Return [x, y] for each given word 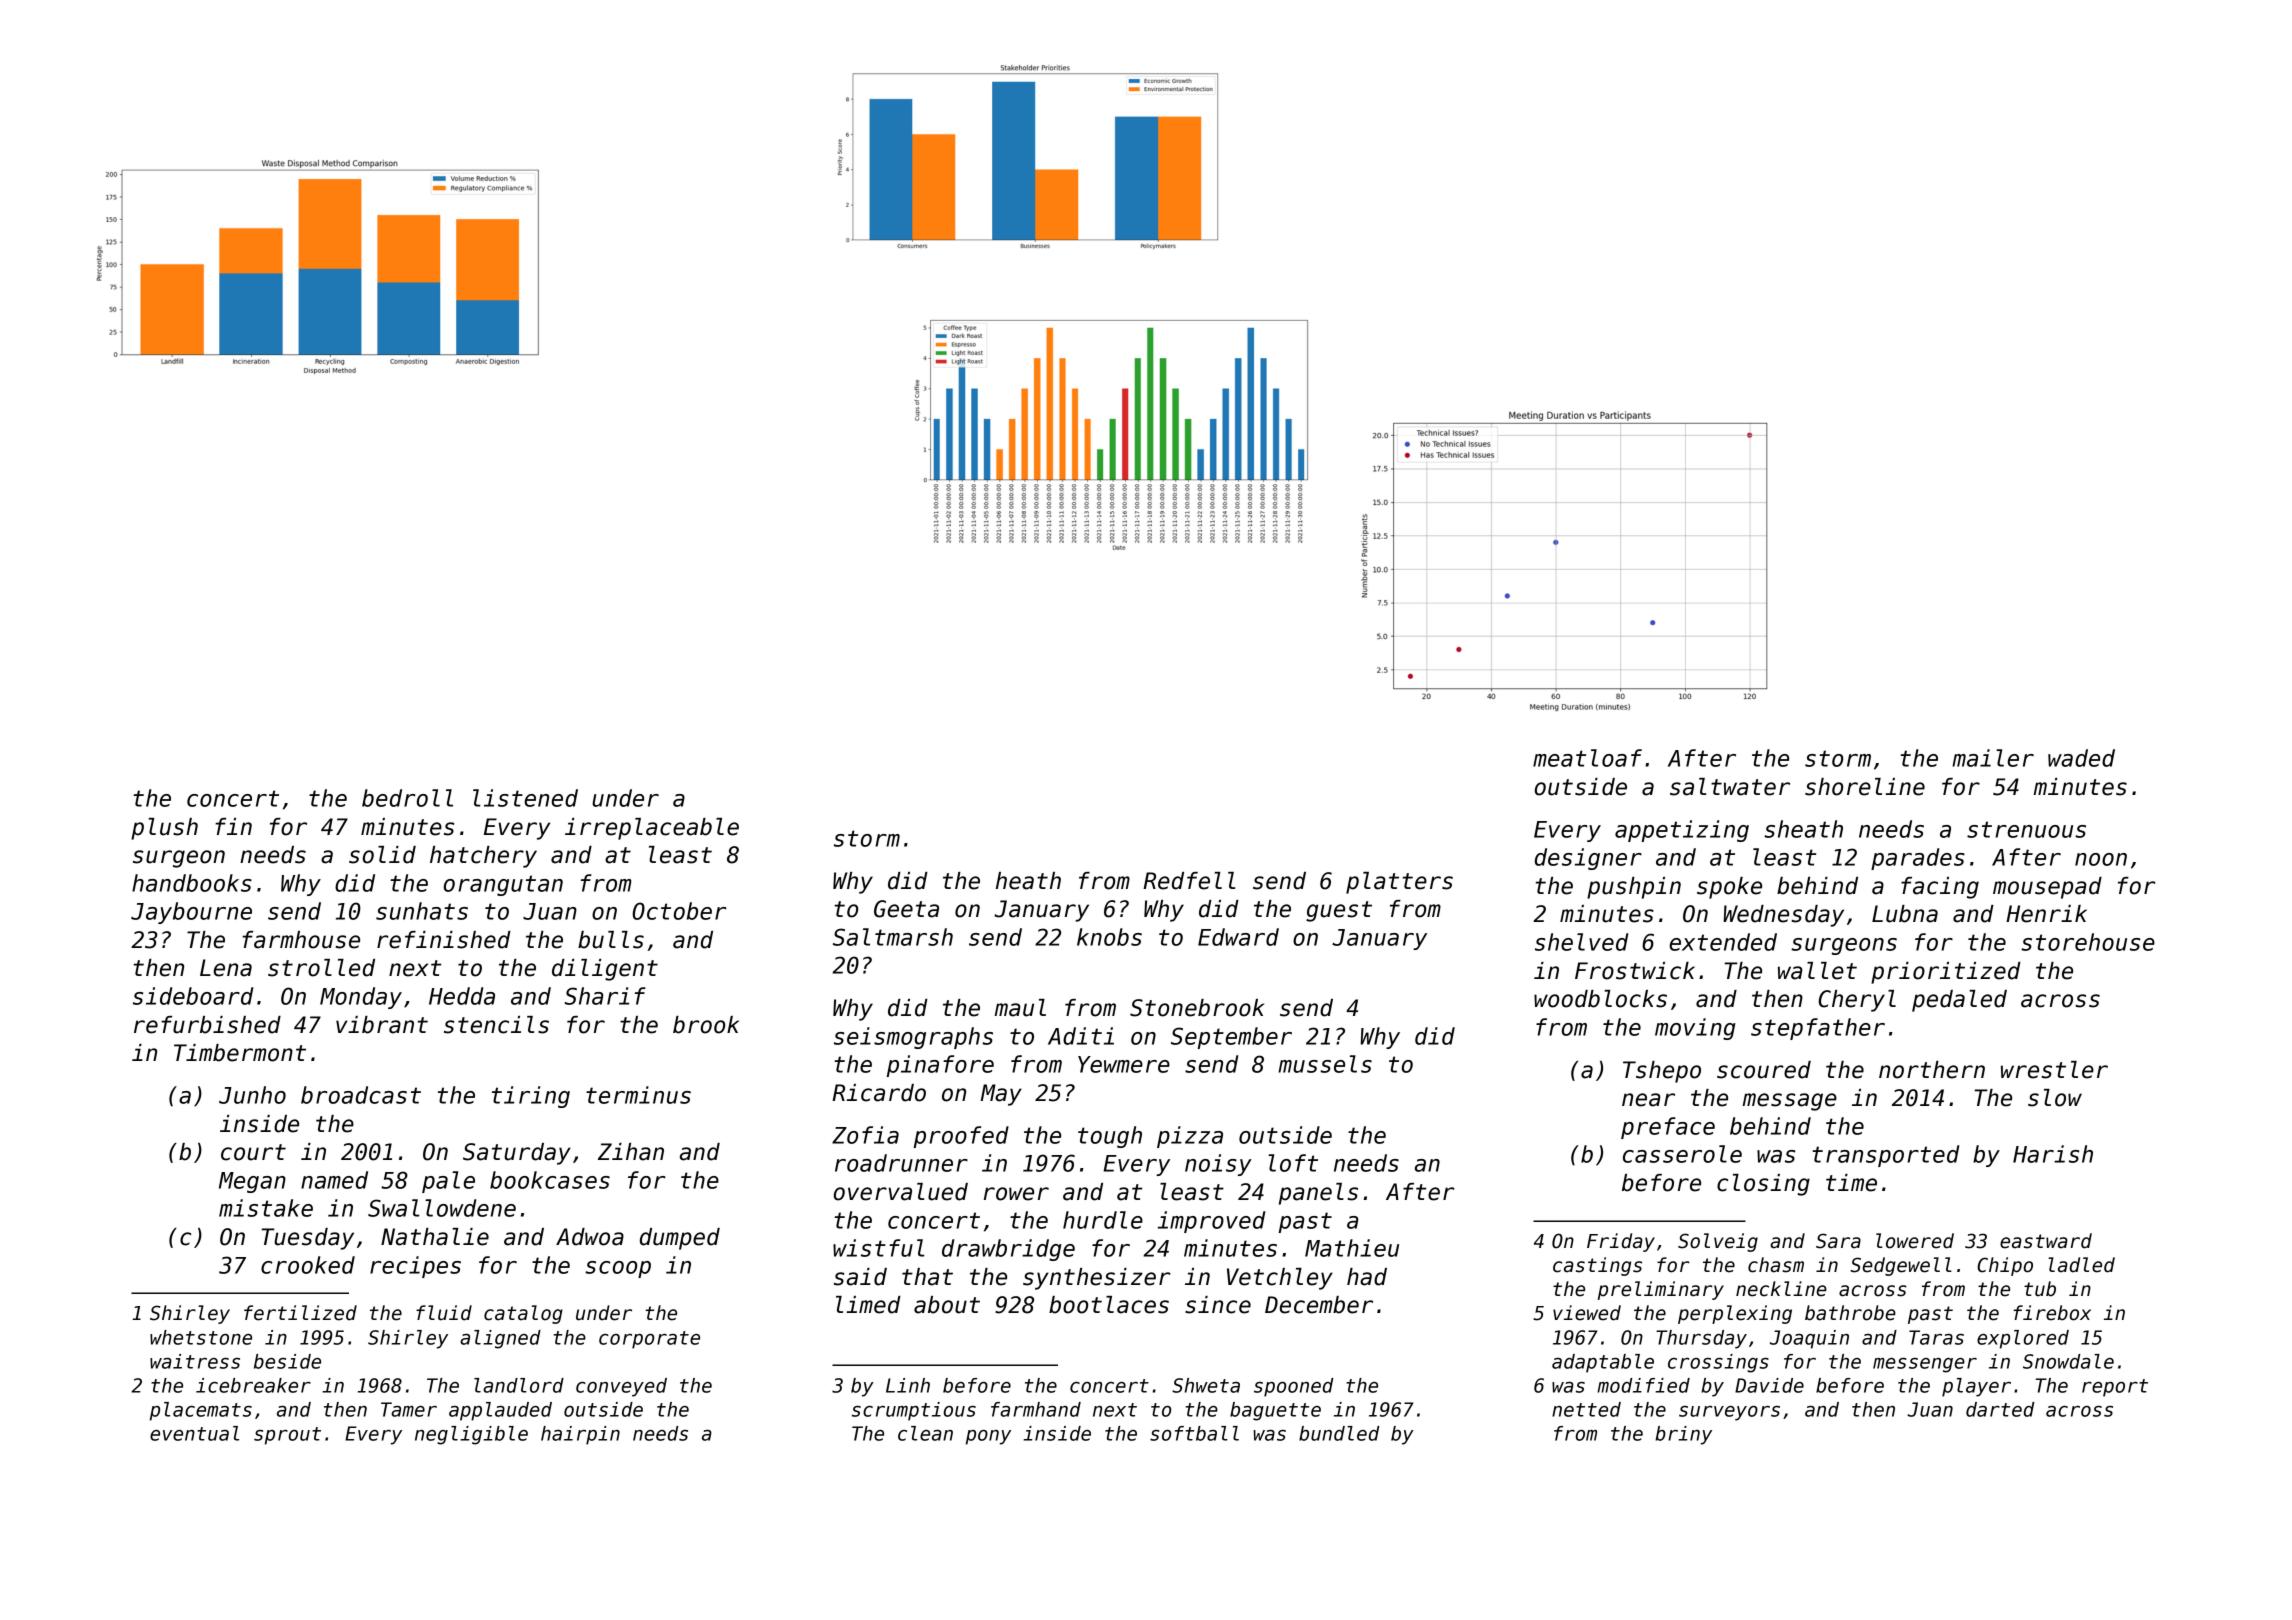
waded [2081, 758]
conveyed [621, 1387]
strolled [321, 968]
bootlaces [1109, 1305]
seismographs [913, 1038]
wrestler [2054, 1070]
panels [1318, 1194]
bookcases [550, 1180]
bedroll [407, 798]
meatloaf [1587, 758]
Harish [2053, 1154]
